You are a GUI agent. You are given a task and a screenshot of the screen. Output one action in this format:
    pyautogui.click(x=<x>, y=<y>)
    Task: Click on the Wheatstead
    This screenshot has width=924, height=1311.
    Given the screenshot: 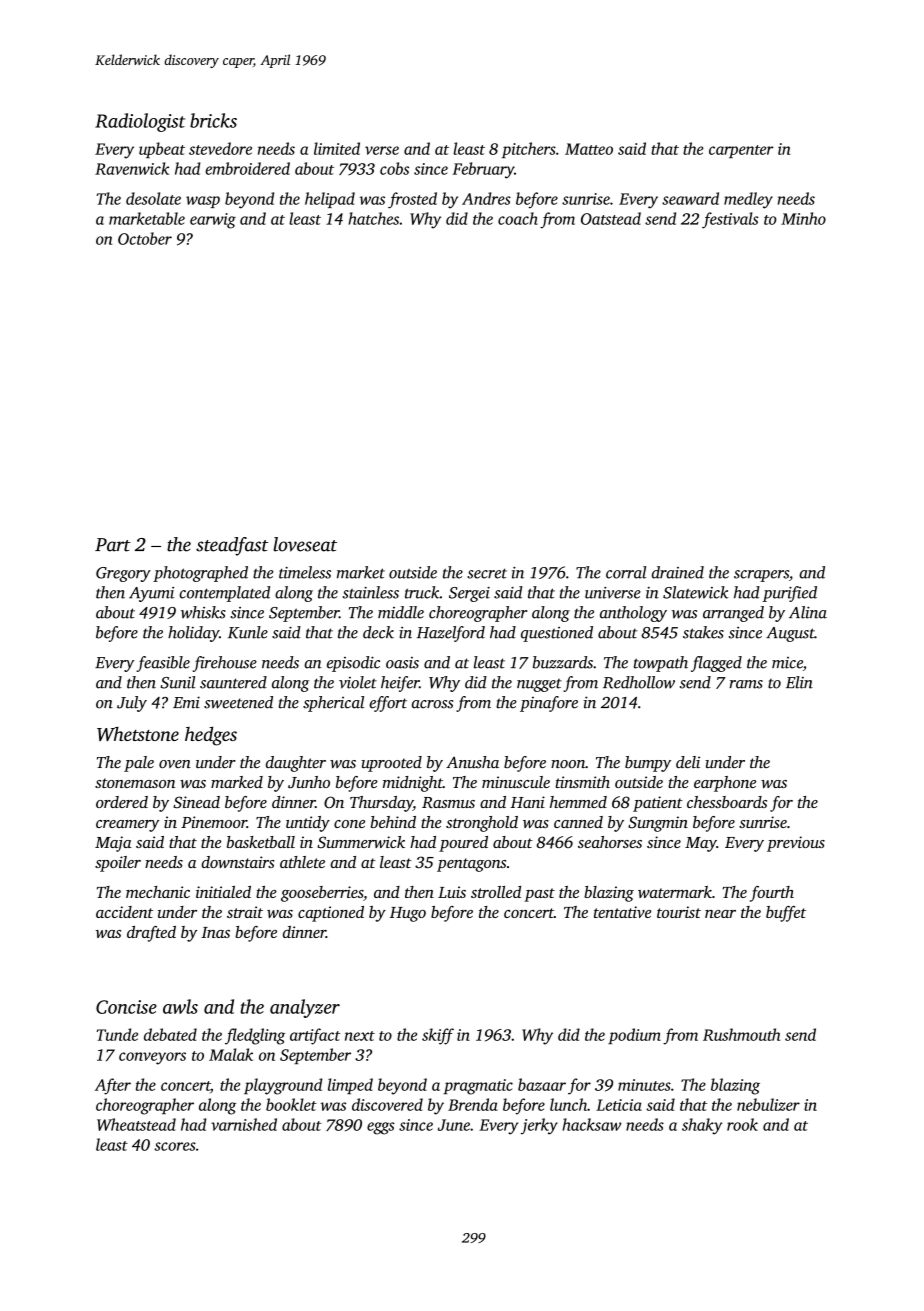 What is the action you would take?
    pyautogui.click(x=136, y=1124)
